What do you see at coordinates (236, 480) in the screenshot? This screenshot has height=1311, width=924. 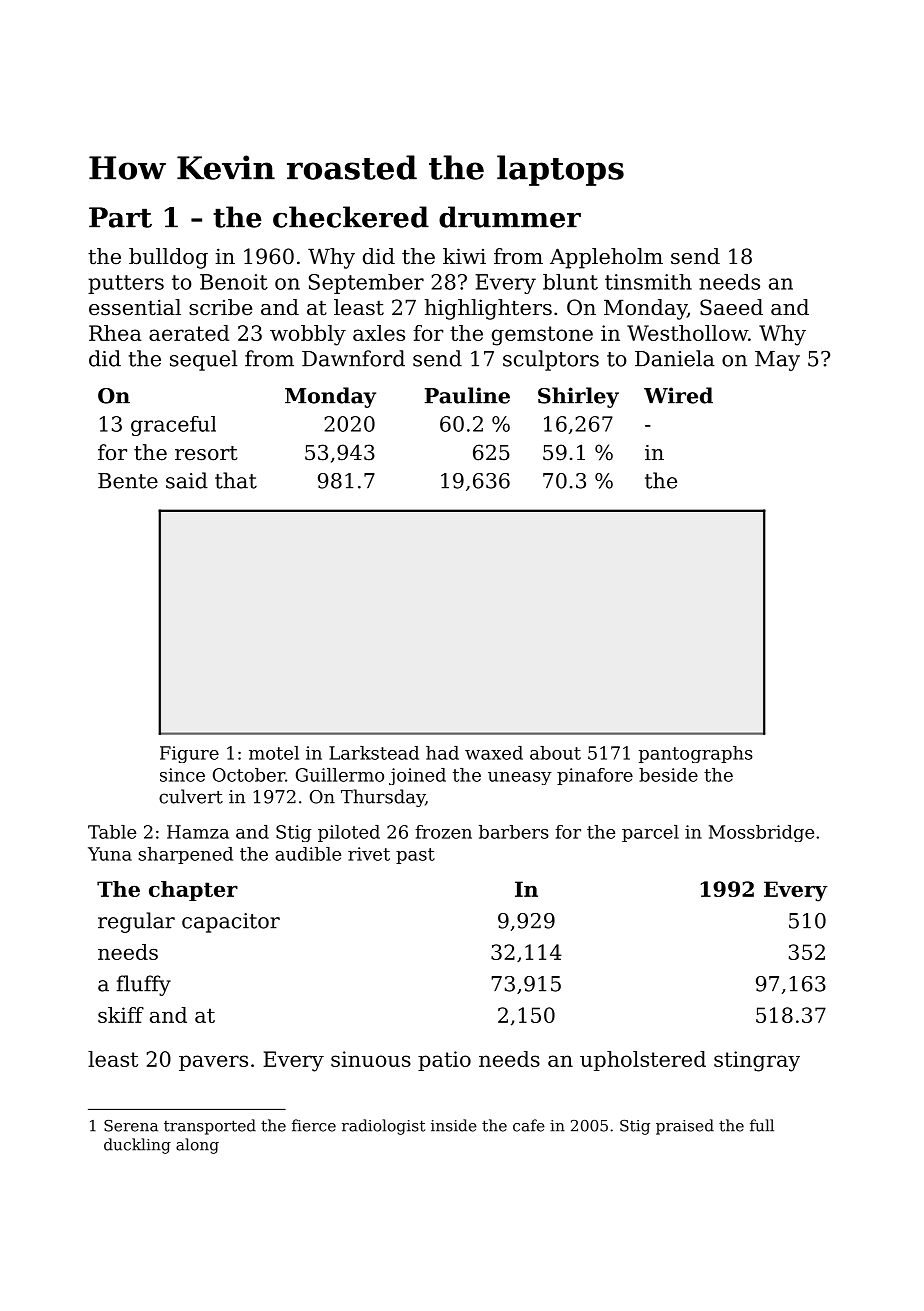 I see `that` at bounding box center [236, 480].
